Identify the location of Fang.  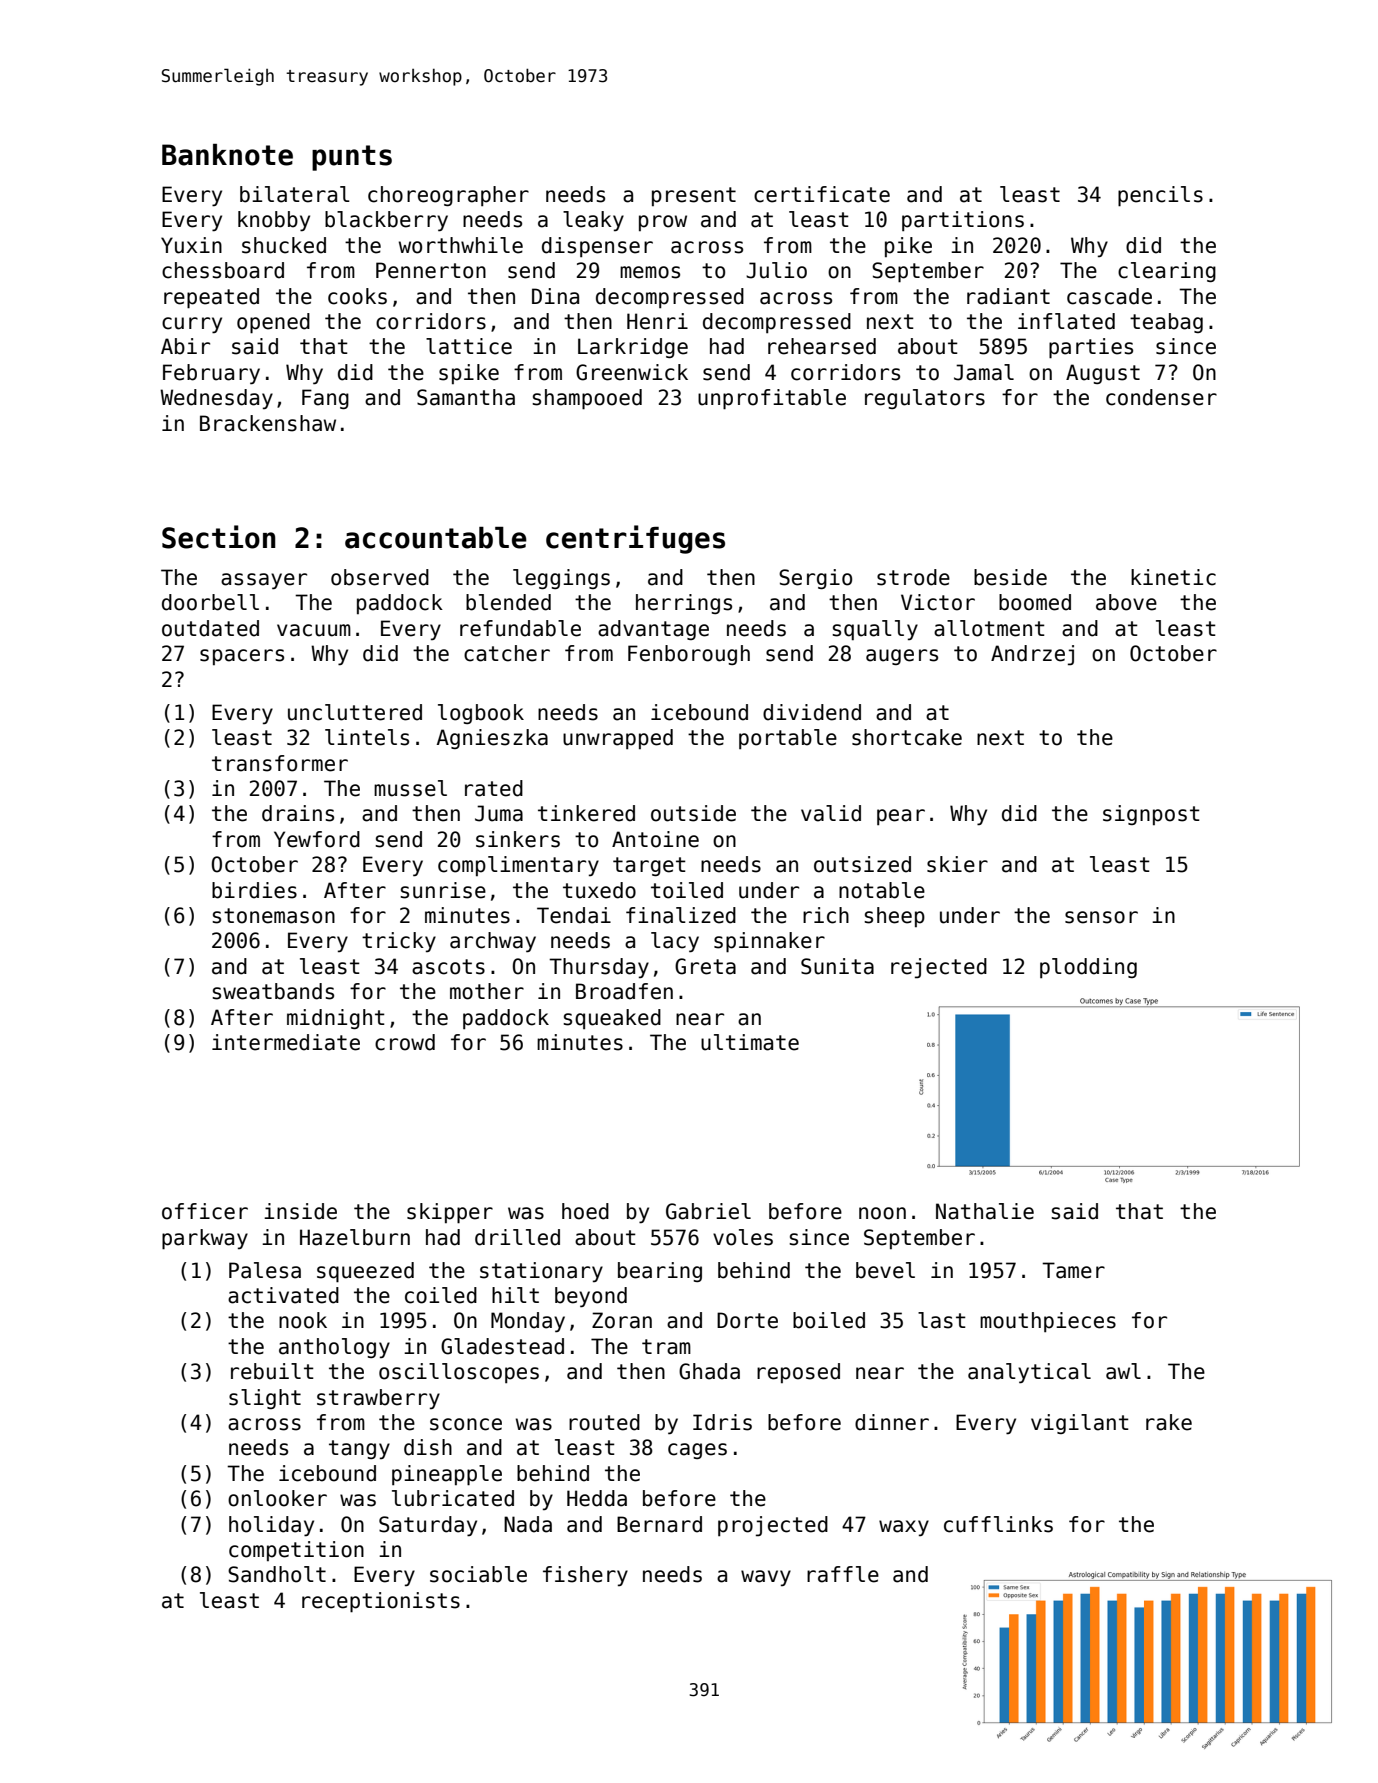
(325, 399).
